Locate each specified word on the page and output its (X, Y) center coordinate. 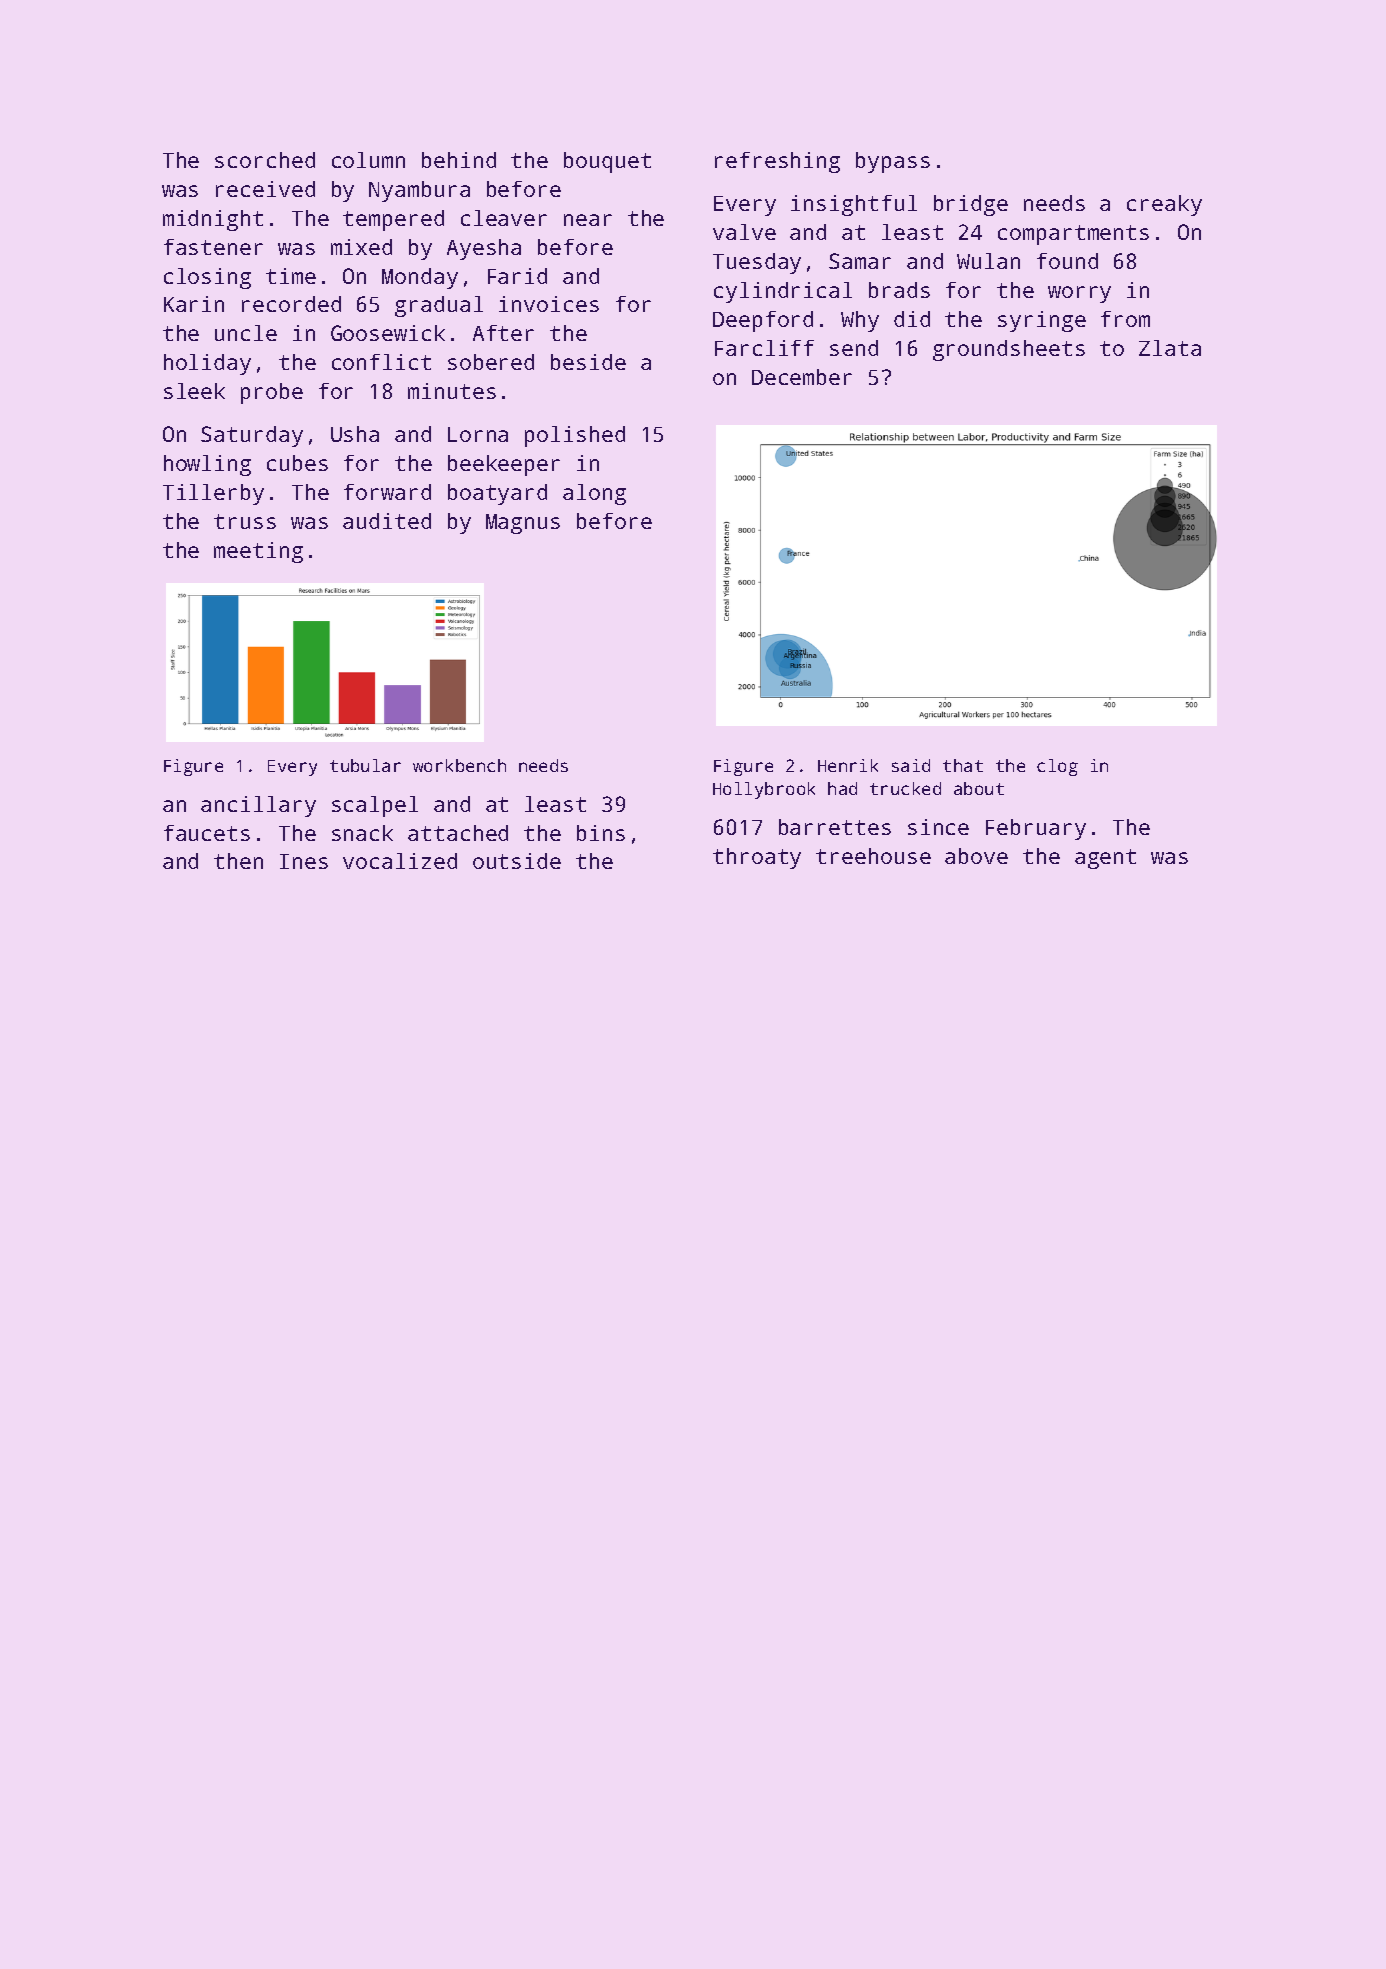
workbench (459, 765)
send (854, 348)
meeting (258, 552)
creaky (1164, 205)
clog (1057, 767)
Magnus (523, 524)
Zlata (1170, 348)
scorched (265, 160)
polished (575, 436)
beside (588, 362)
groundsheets (1009, 350)
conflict (381, 362)
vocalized (400, 861)
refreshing (777, 162)
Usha (355, 434)
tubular (365, 765)
